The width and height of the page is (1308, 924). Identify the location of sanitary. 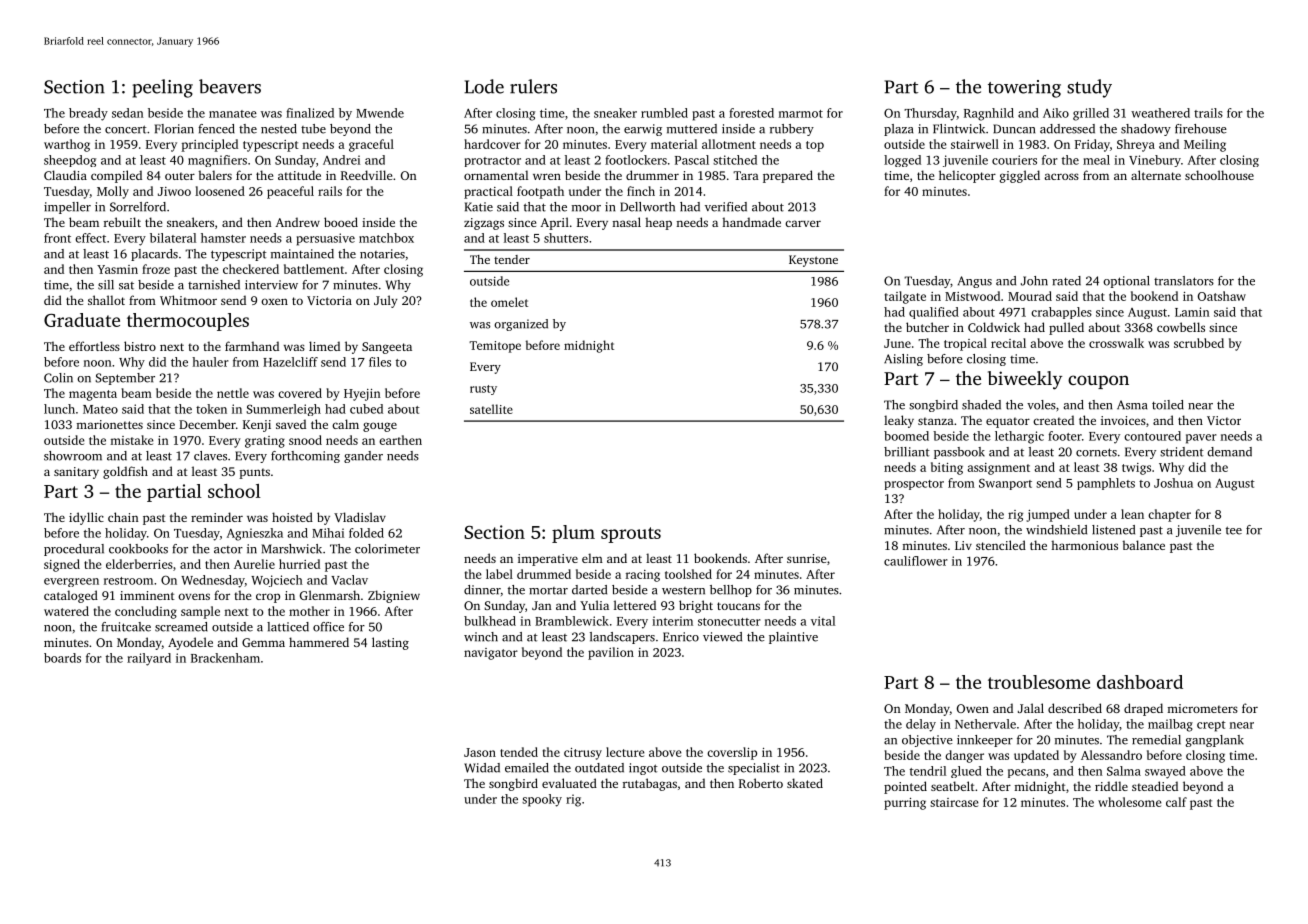
(76, 473).
